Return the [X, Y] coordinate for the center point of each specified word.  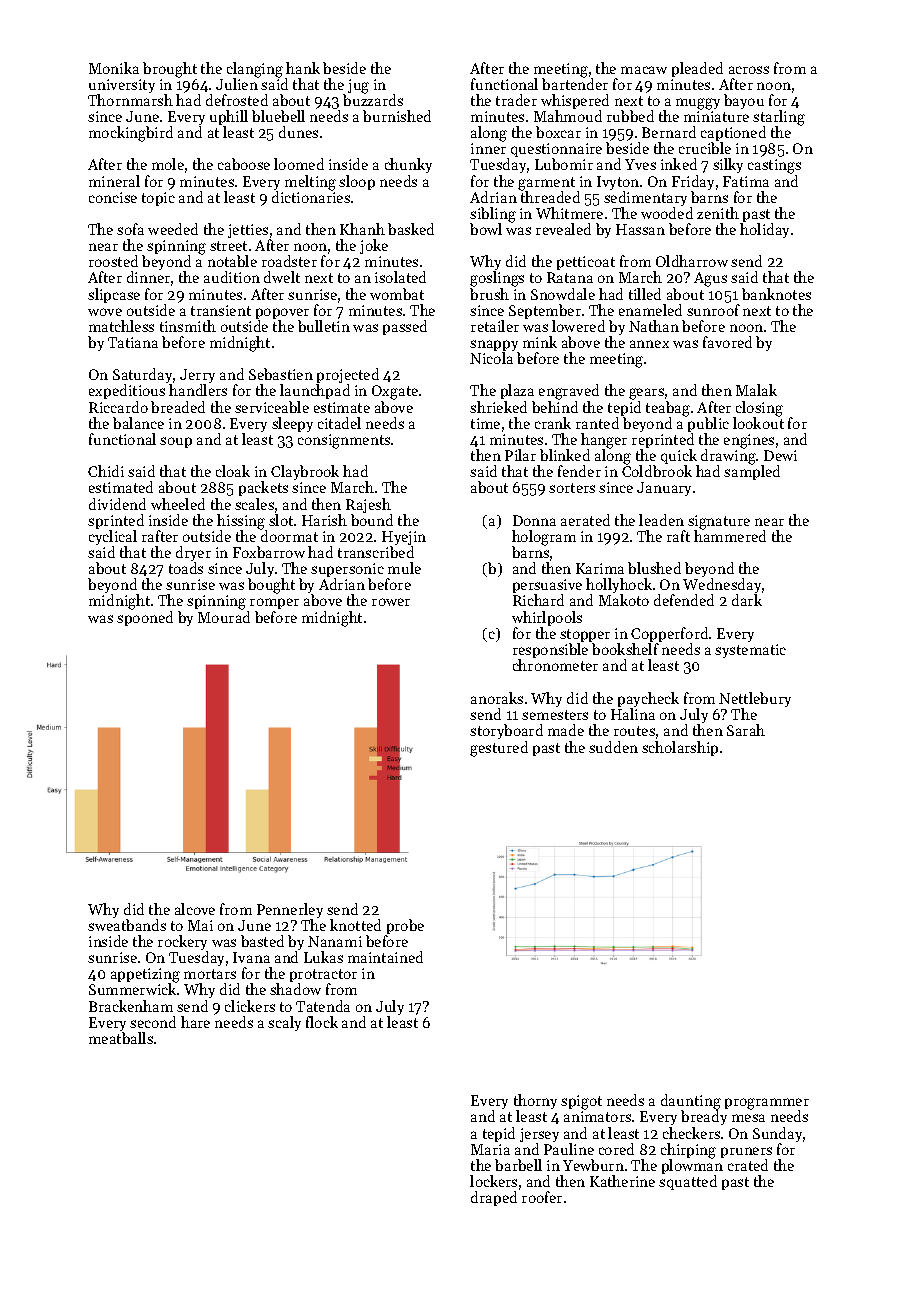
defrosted [237, 100]
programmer [767, 1104]
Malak [756, 390]
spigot [581, 1102]
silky [728, 165]
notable [232, 261]
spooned [145, 618]
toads [186, 568]
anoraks [497, 698]
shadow [295, 989]
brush [489, 294]
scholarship [680, 748]
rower [391, 602]
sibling [493, 215]
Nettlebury [755, 700]
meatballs [121, 1038]
